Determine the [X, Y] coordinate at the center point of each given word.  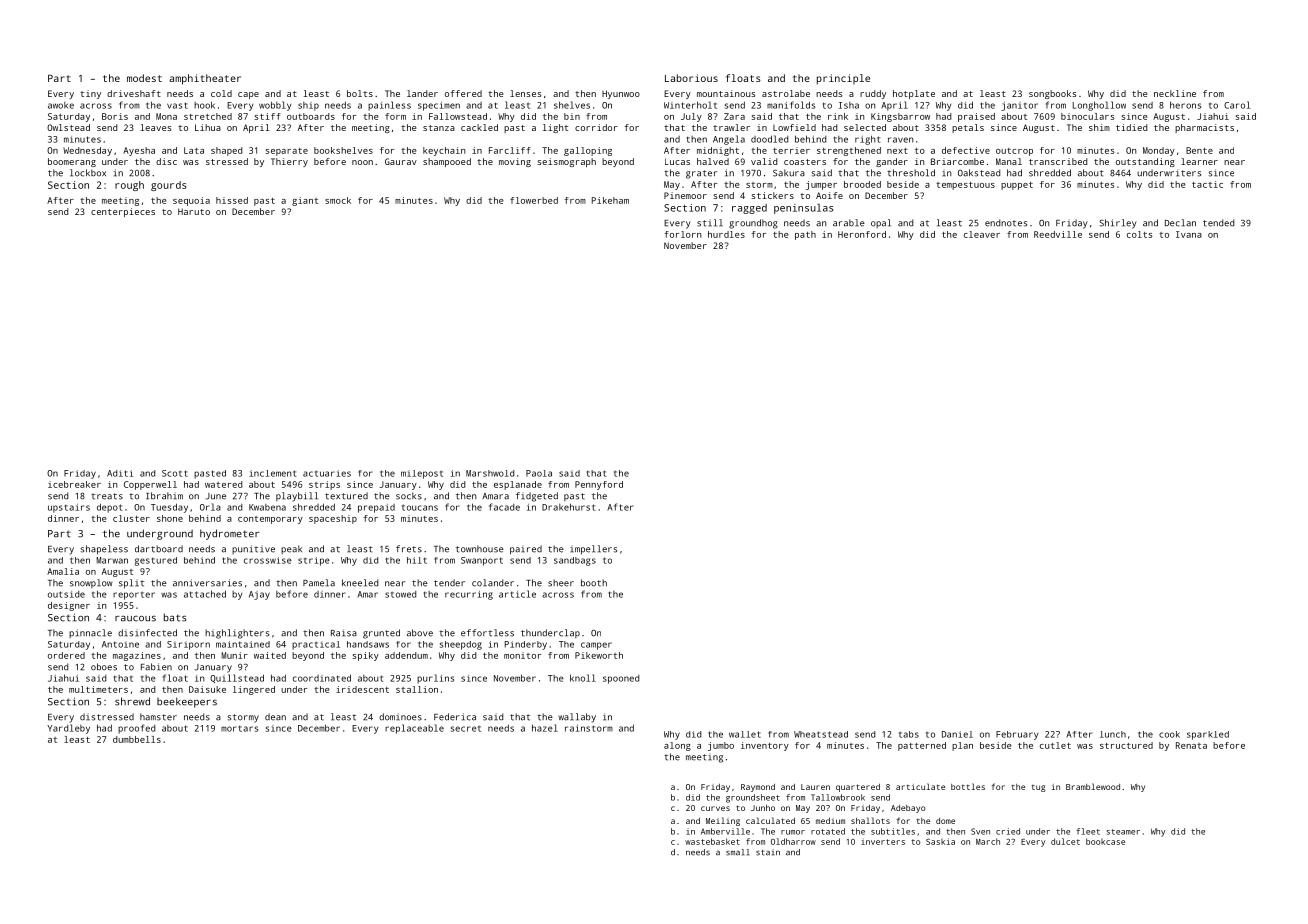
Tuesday [169, 508]
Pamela [319, 583]
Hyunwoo [621, 94]
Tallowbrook [838, 797]
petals [968, 128]
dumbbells [137, 739]
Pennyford [599, 485]
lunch [1113, 734]
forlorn [682, 234]
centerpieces [123, 212]
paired [526, 550]
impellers [593, 550]
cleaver [982, 234]
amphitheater [205, 79]
